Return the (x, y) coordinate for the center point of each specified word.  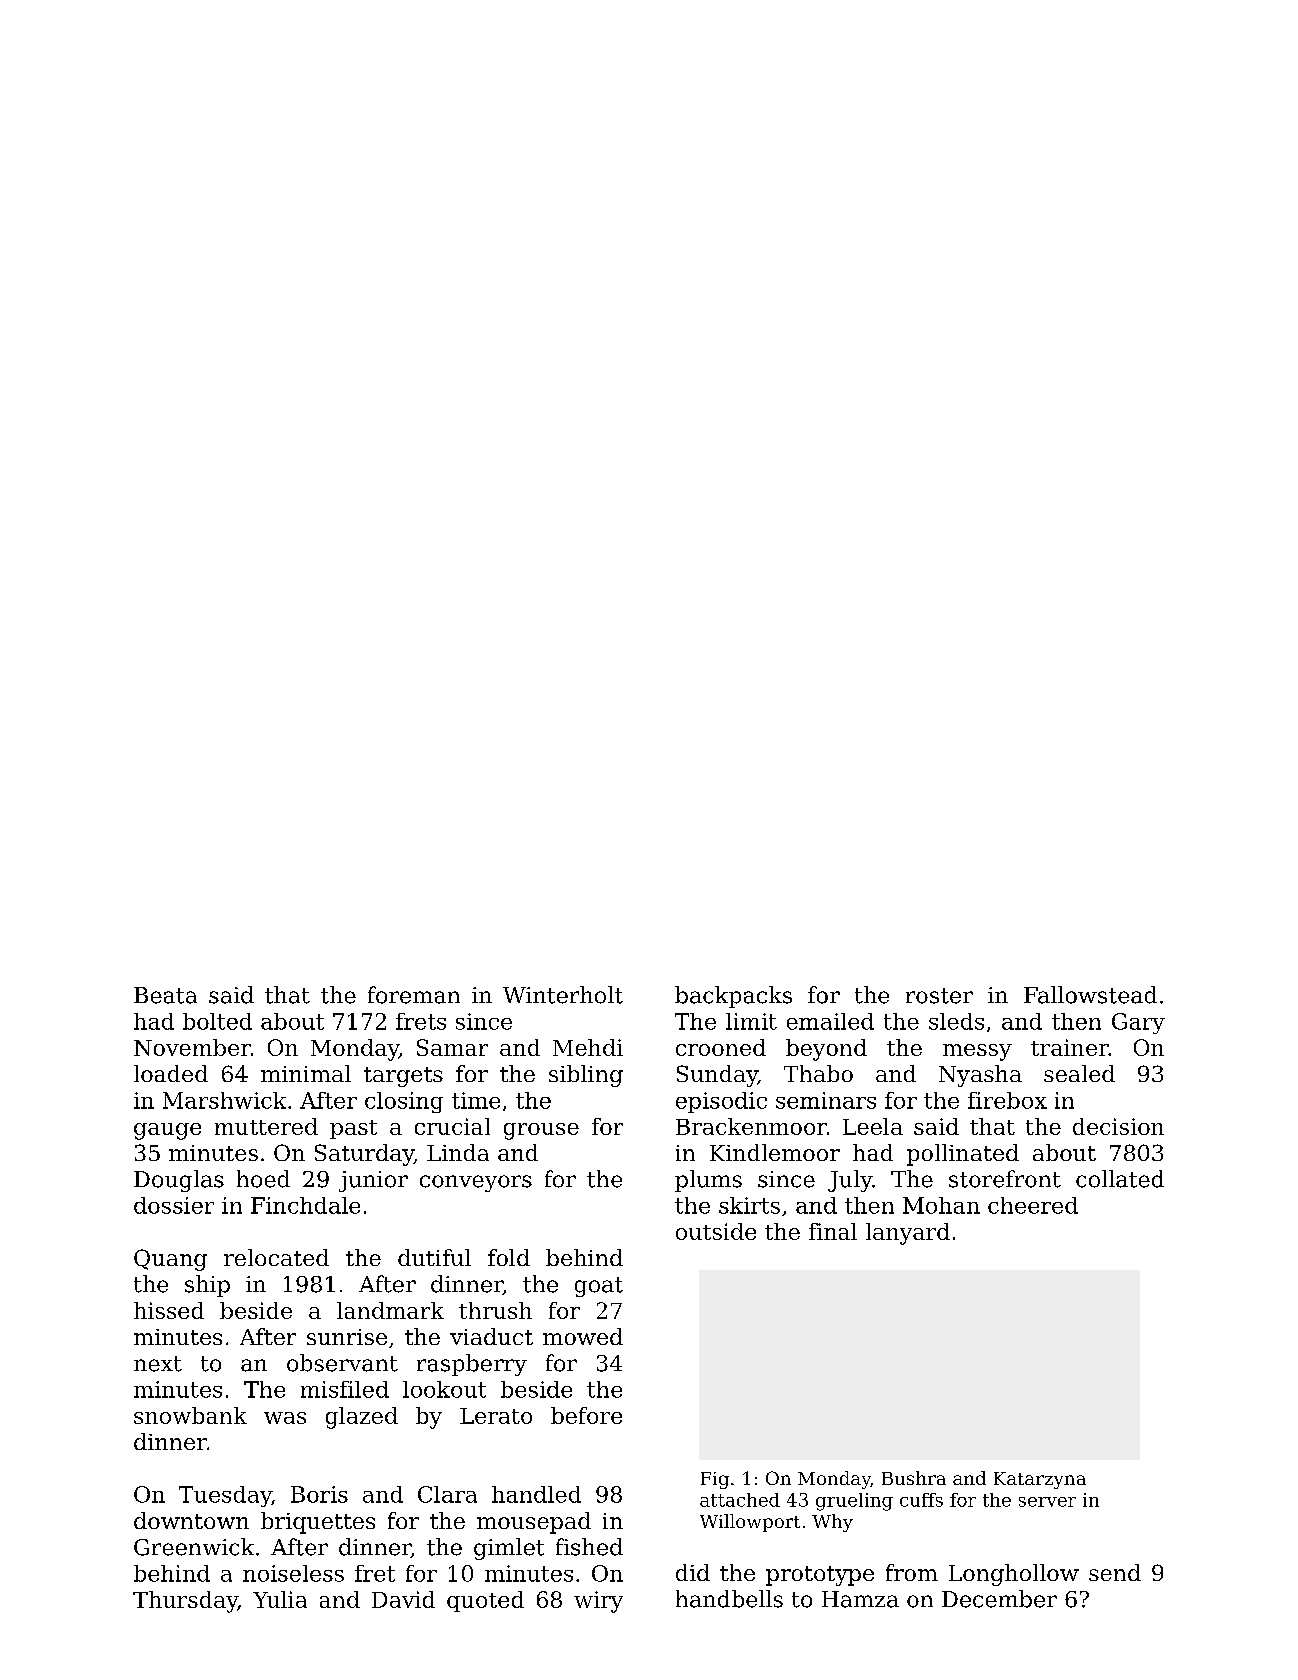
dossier (174, 1205)
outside (716, 1231)
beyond (826, 1050)
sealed (1079, 1073)
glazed (362, 1418)
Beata (165, 995)
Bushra (914, 1478)
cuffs (921, 1500)
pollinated (963, 1155)
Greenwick (194, 1547)
